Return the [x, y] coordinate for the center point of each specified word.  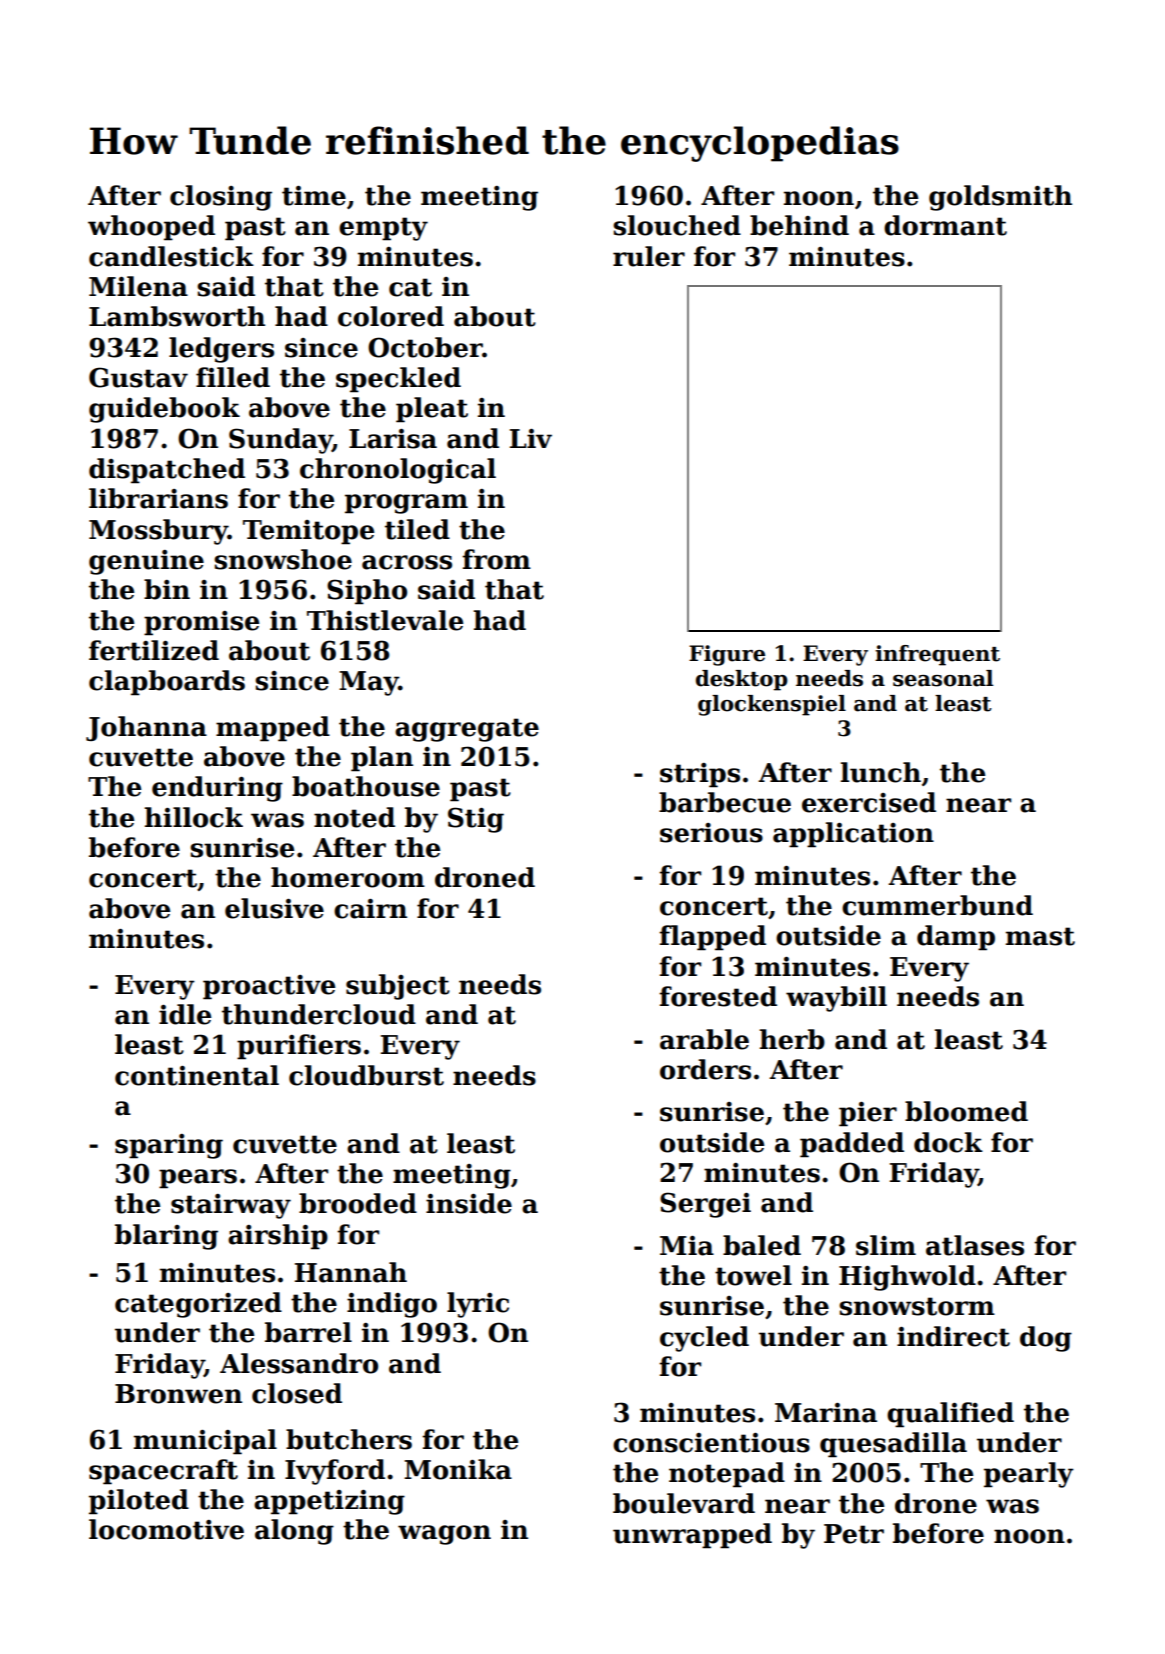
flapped [712, 938]
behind [799, 225]
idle [185, 1014]
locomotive [166, 1529]
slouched [677, 225]
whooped [151, 228]
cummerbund [937, 905]
